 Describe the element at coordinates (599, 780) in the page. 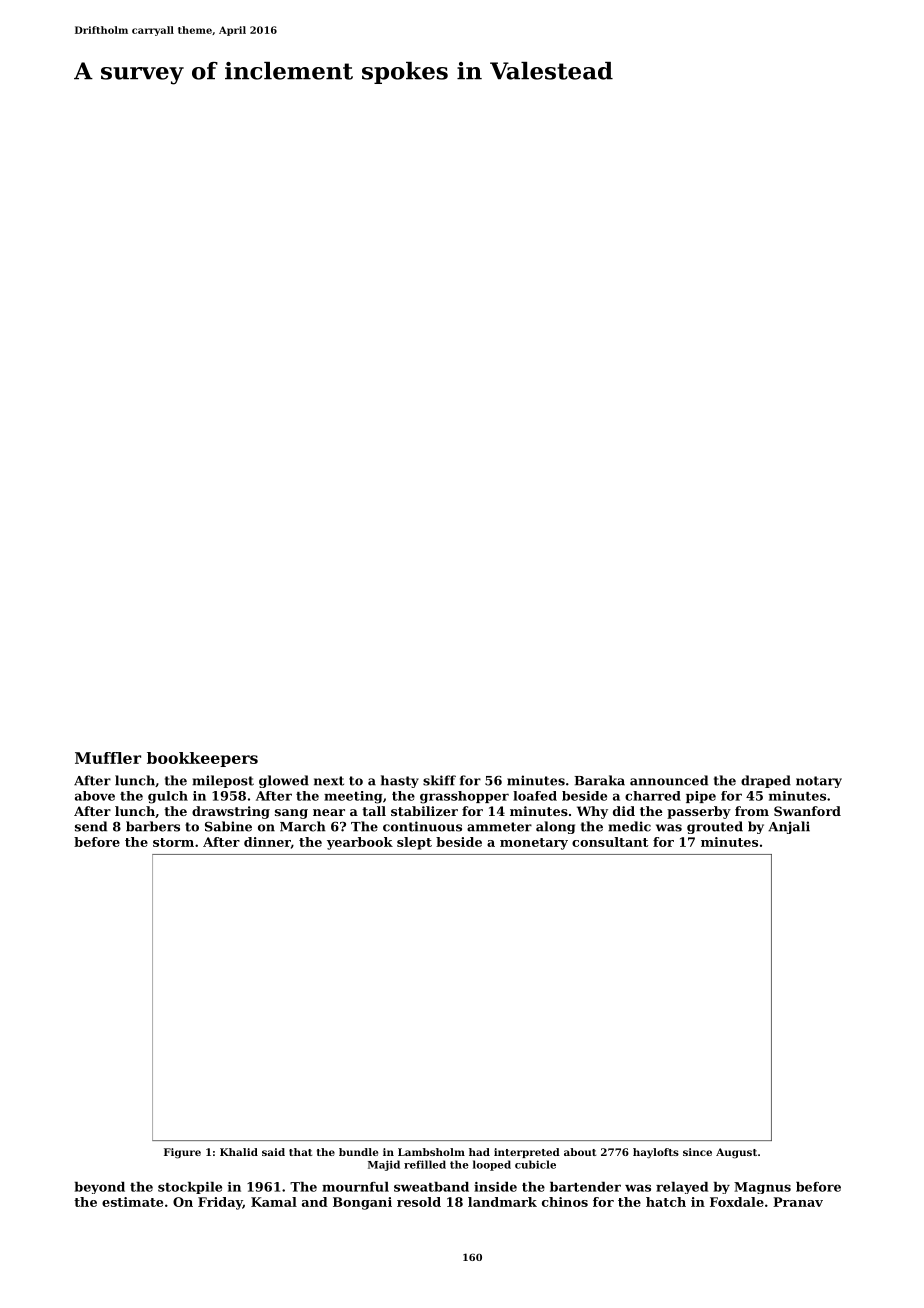

I see `Baraka` at that location.
